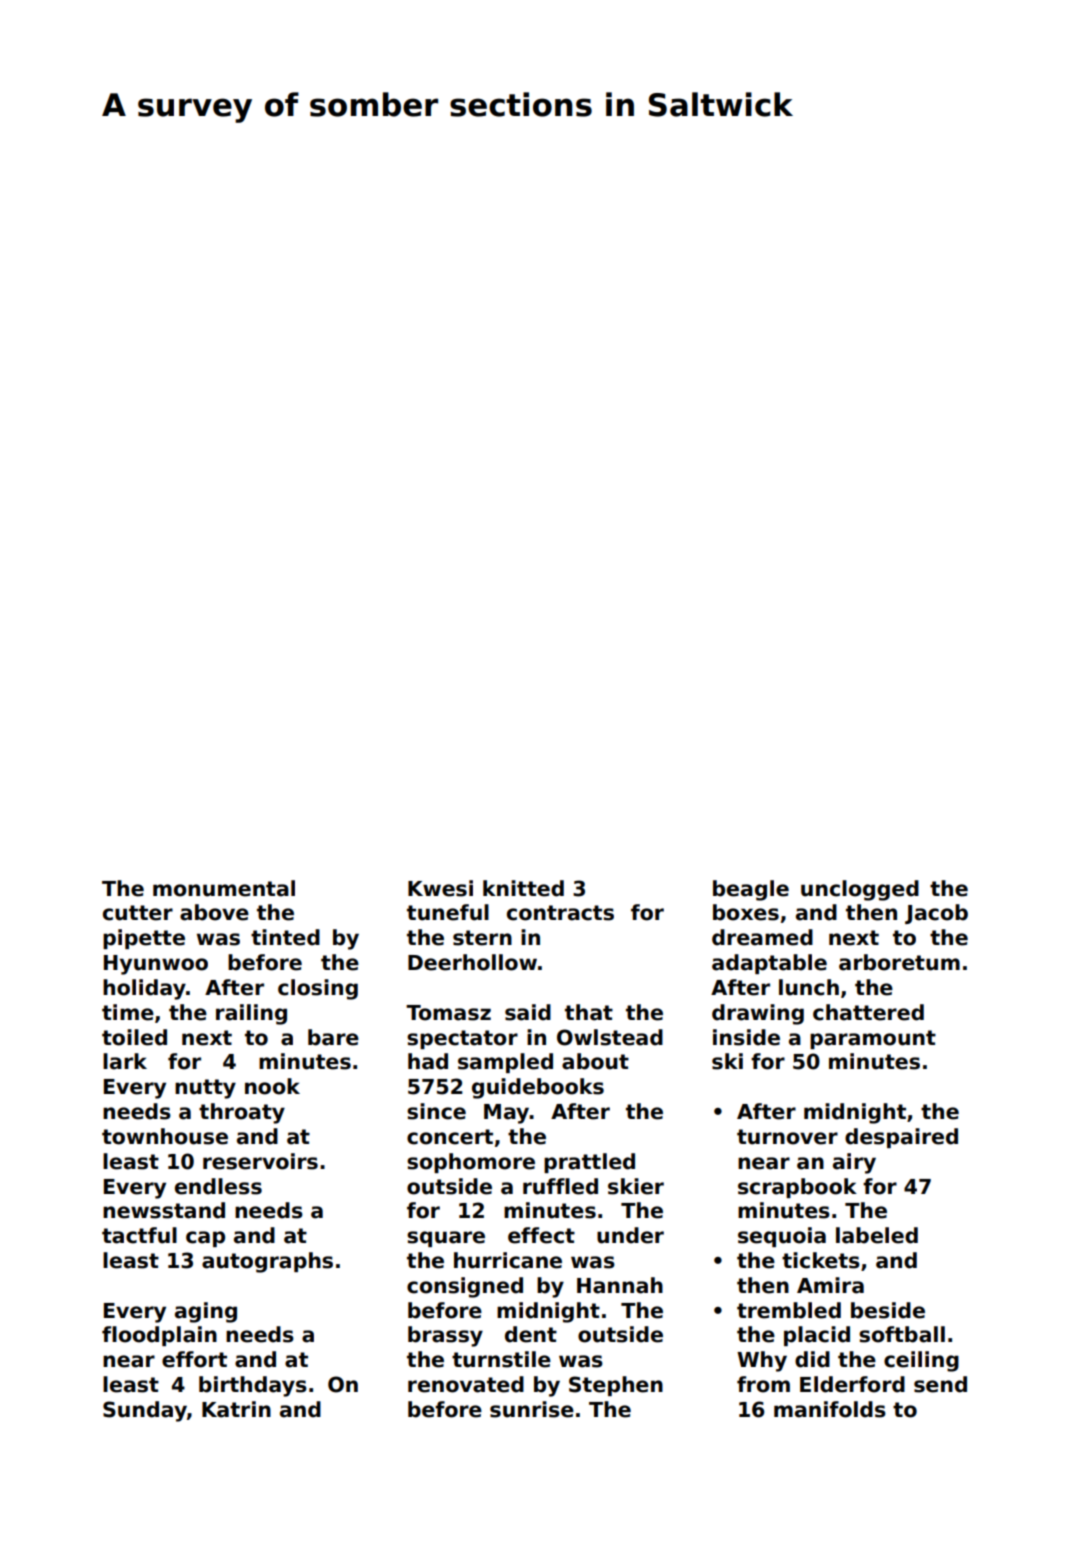 The width and height of the page is (1071, 1551). Describe the element at coordinates (253, 1386) in the page. I see `birthdays` at that location.
